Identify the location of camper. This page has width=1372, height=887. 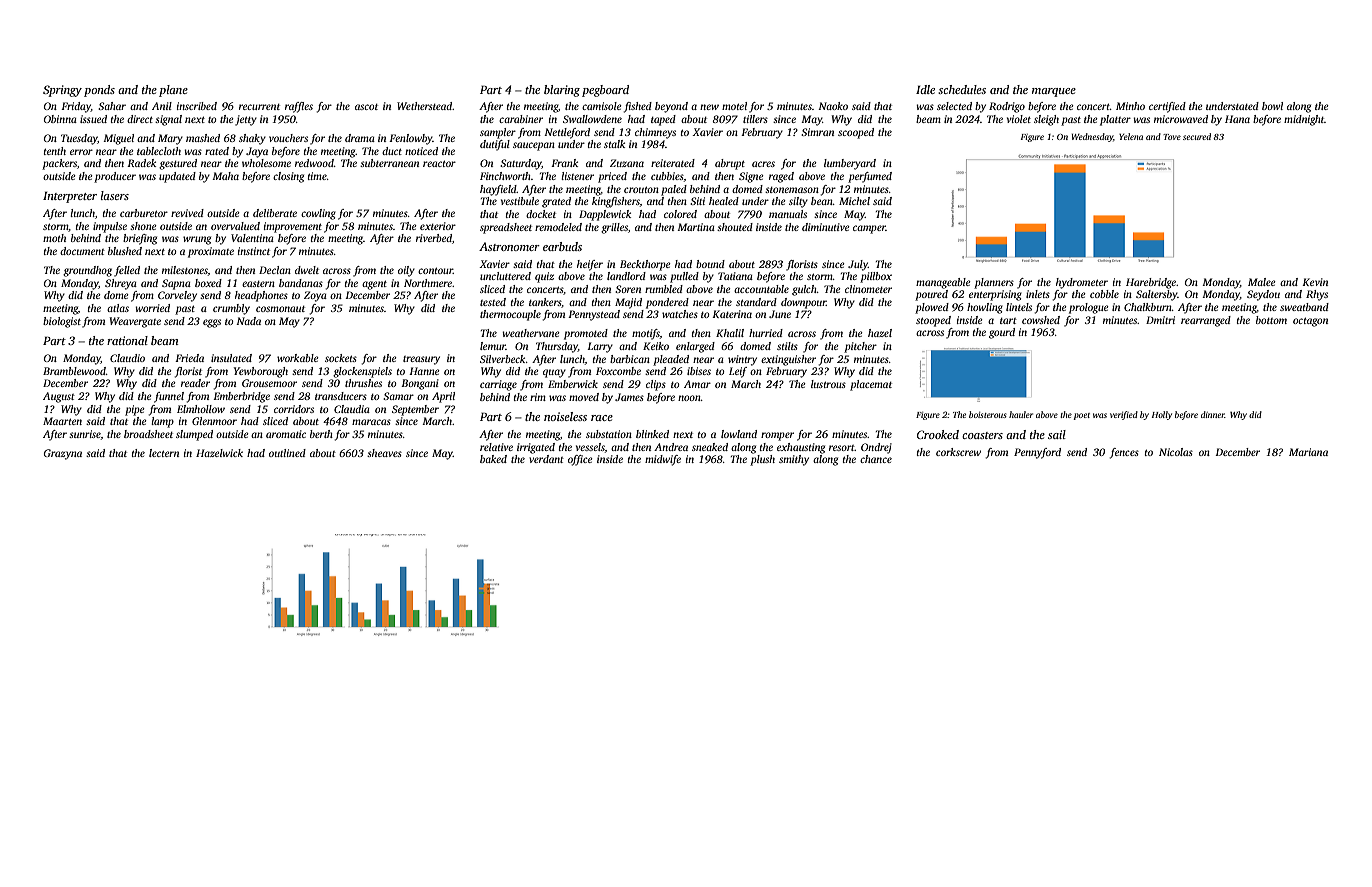
(869, 229).
